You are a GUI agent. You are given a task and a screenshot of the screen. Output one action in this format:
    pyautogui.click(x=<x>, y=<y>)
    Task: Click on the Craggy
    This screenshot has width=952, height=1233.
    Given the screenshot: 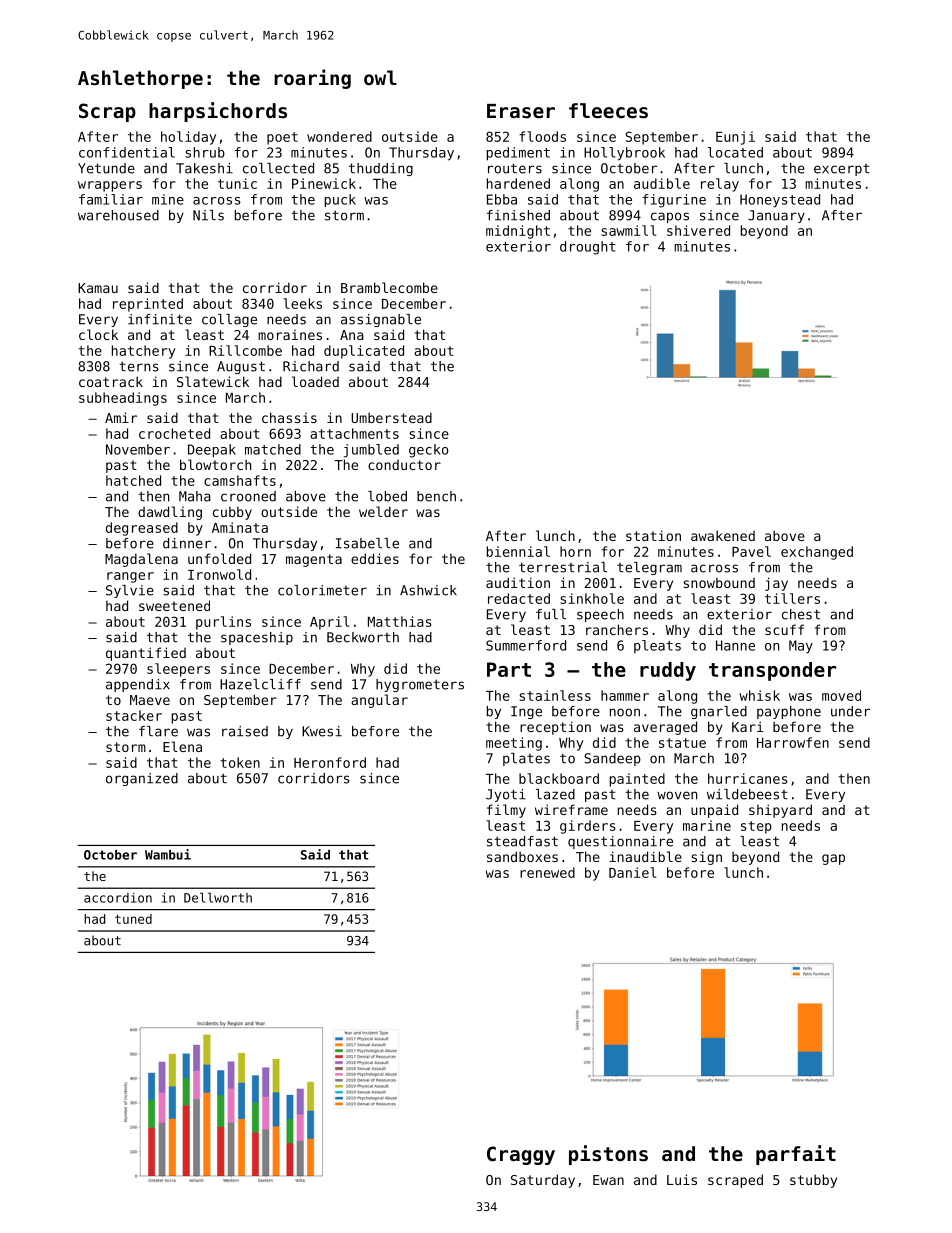 What is the action you would take?
    pyautogui.click(x=521, y=1155)
